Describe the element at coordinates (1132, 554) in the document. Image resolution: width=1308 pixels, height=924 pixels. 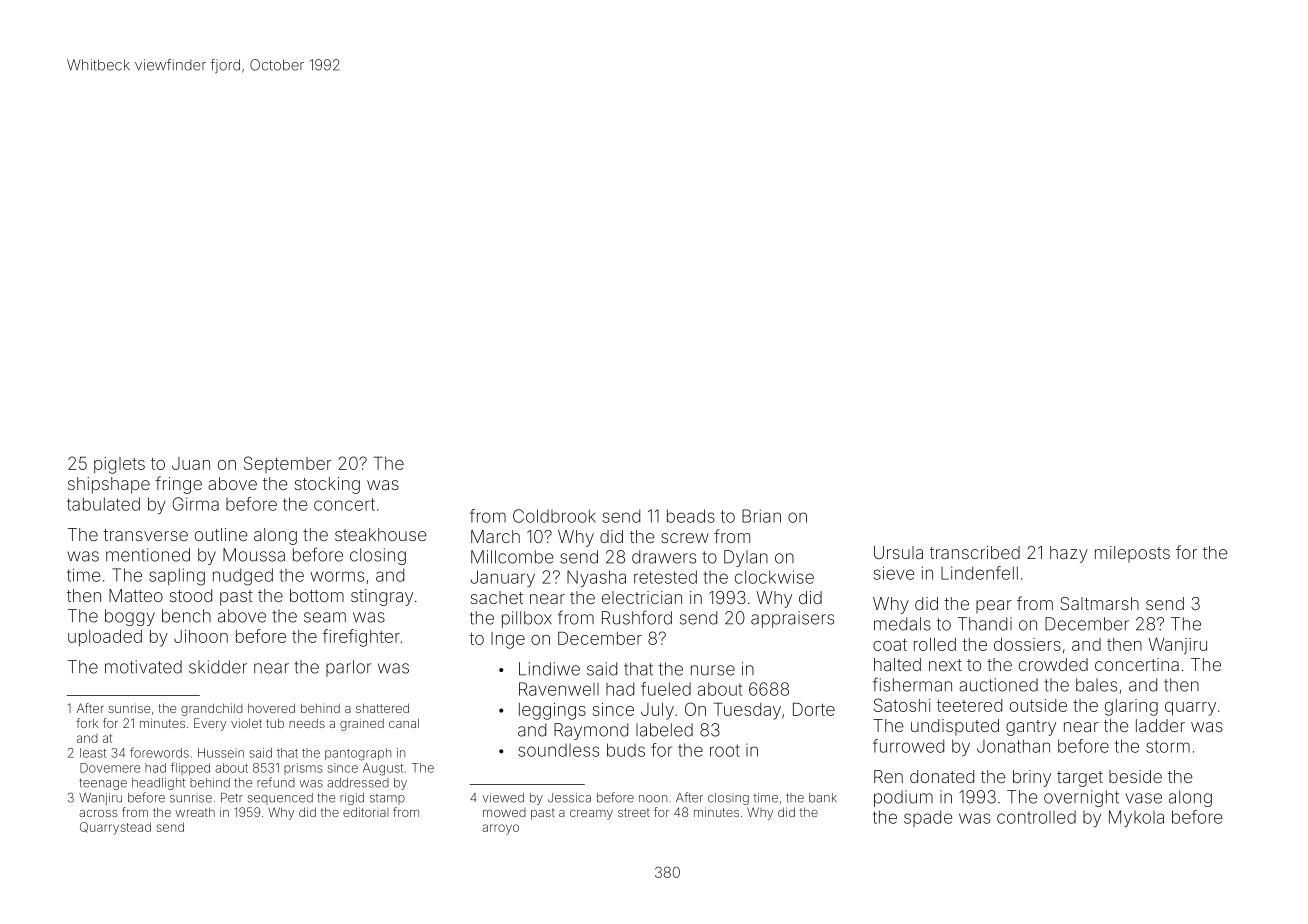
I see `mileposts` at that location.
